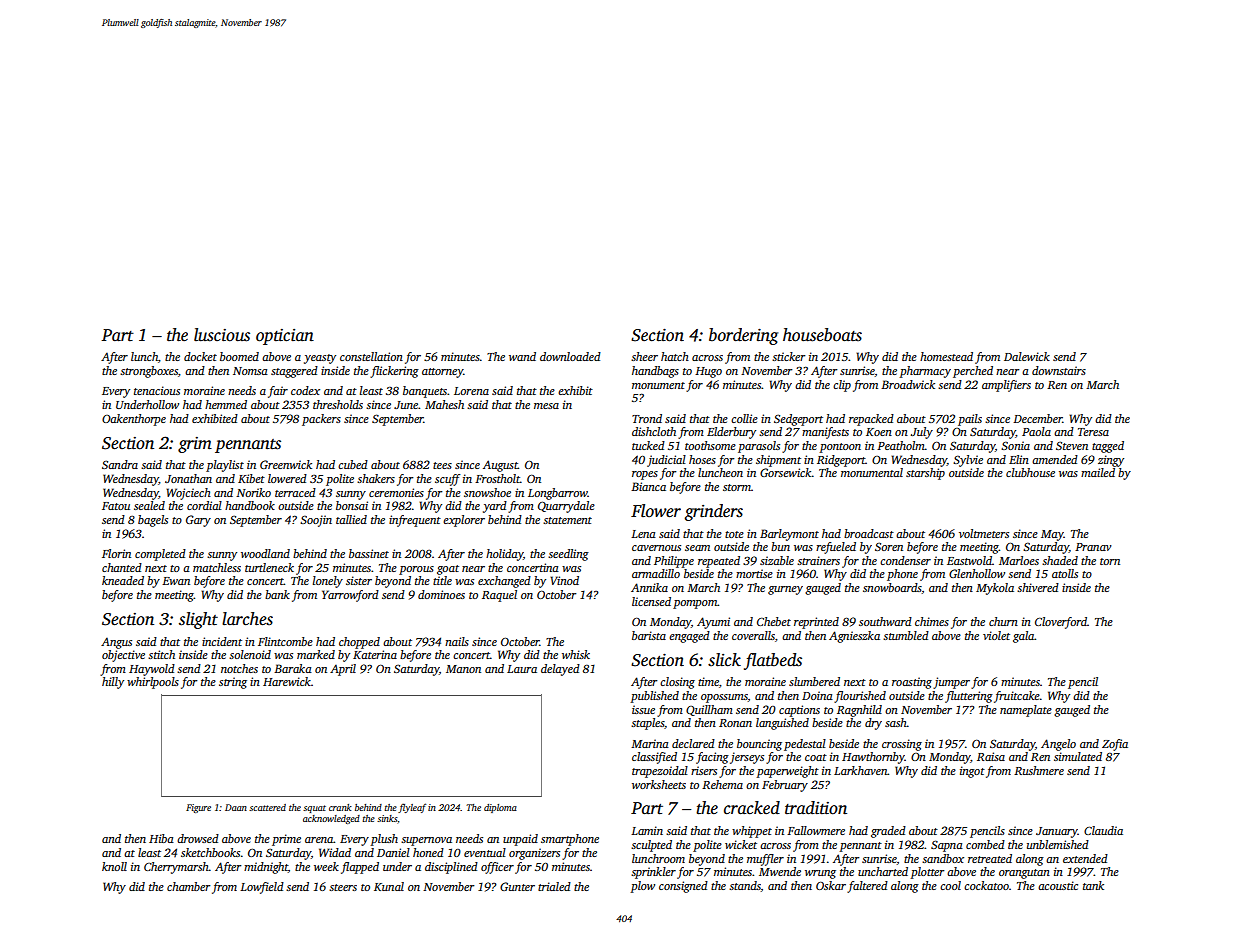 The image size is (1233, 952). I want to click on string, so click(233, 683).
